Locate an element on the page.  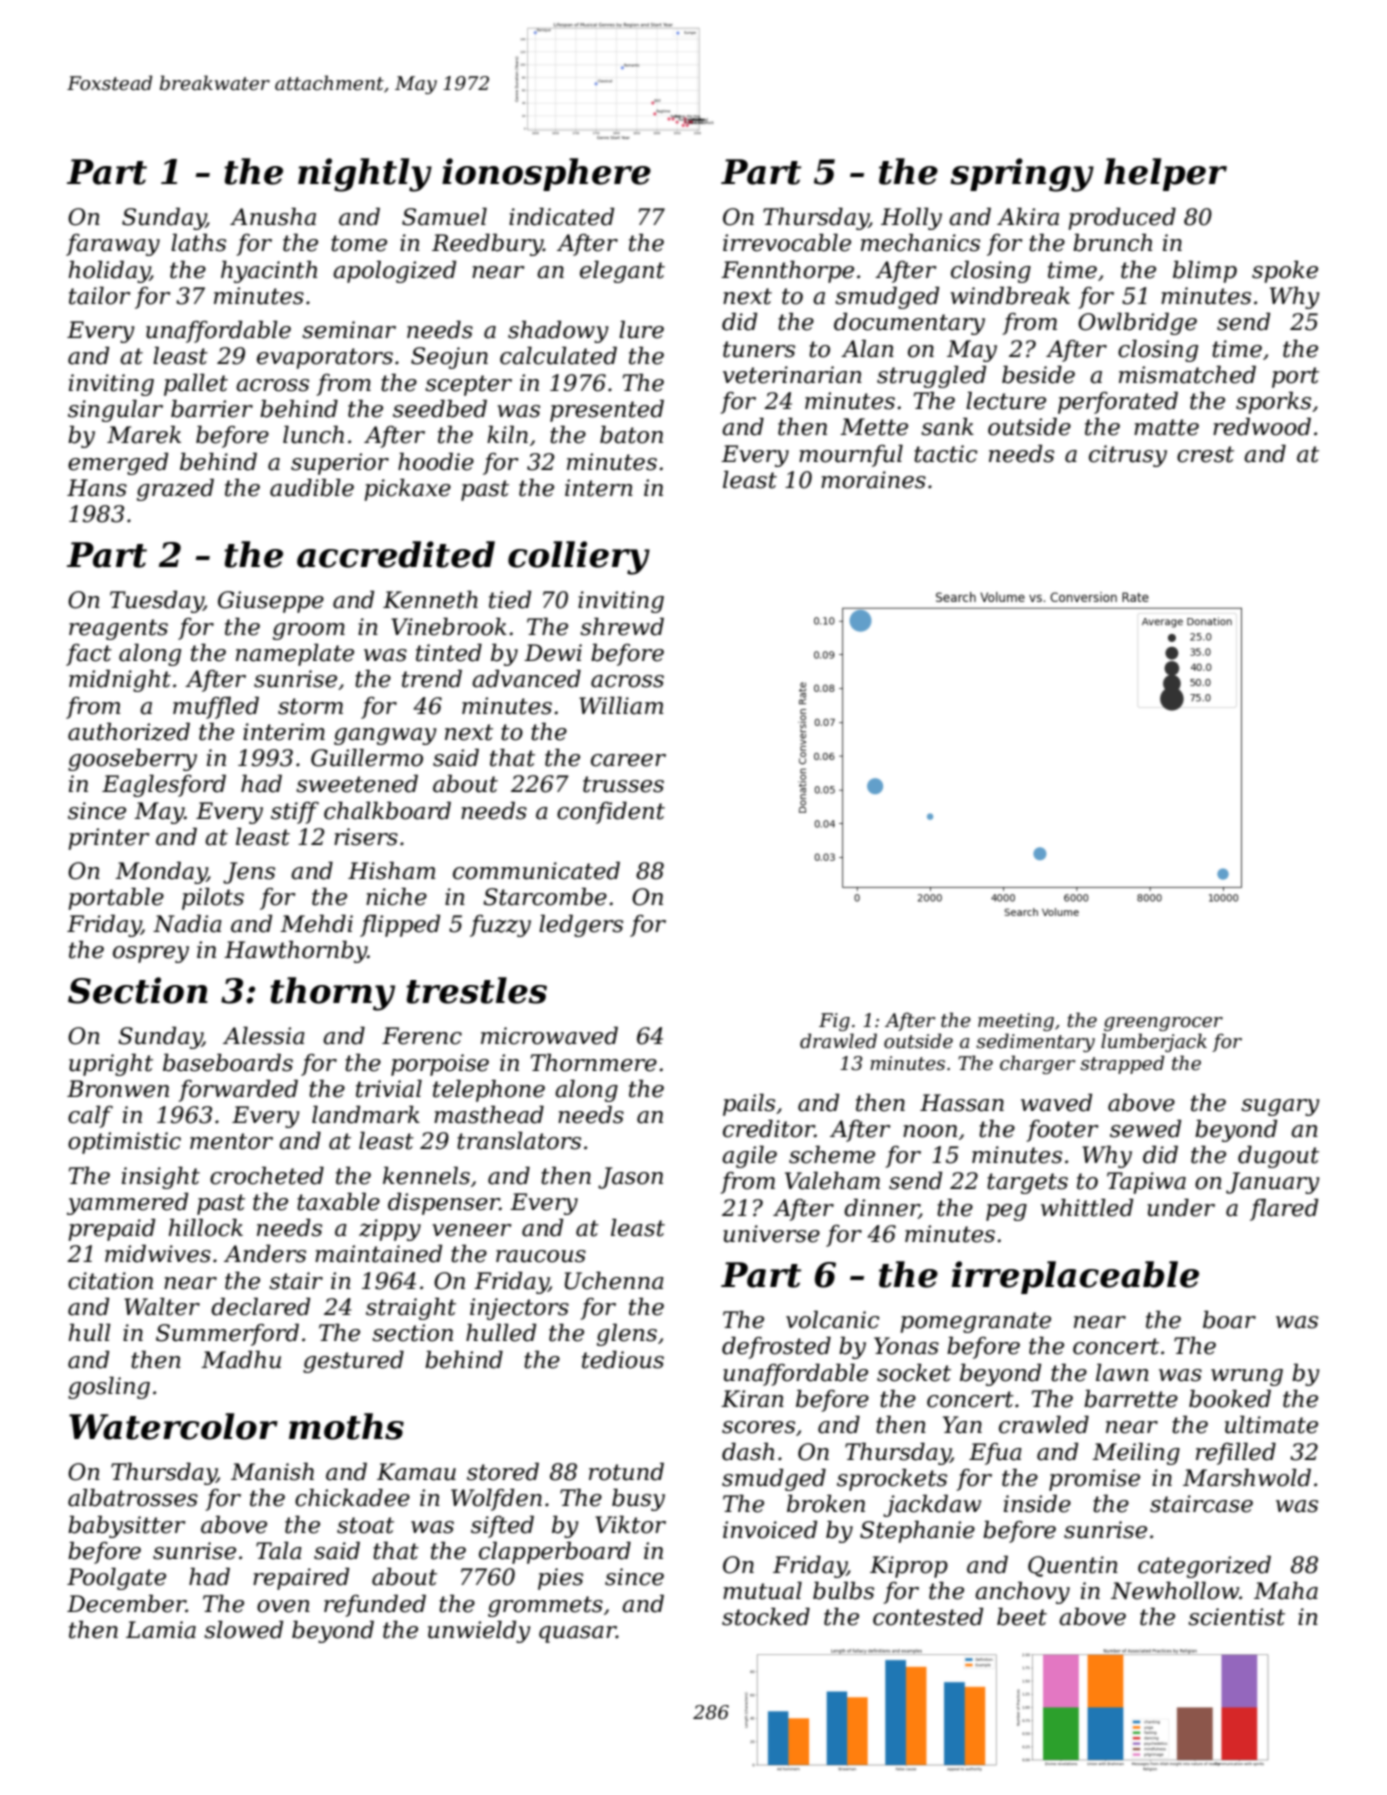
slowed is located at coordinates (243, 1629).
